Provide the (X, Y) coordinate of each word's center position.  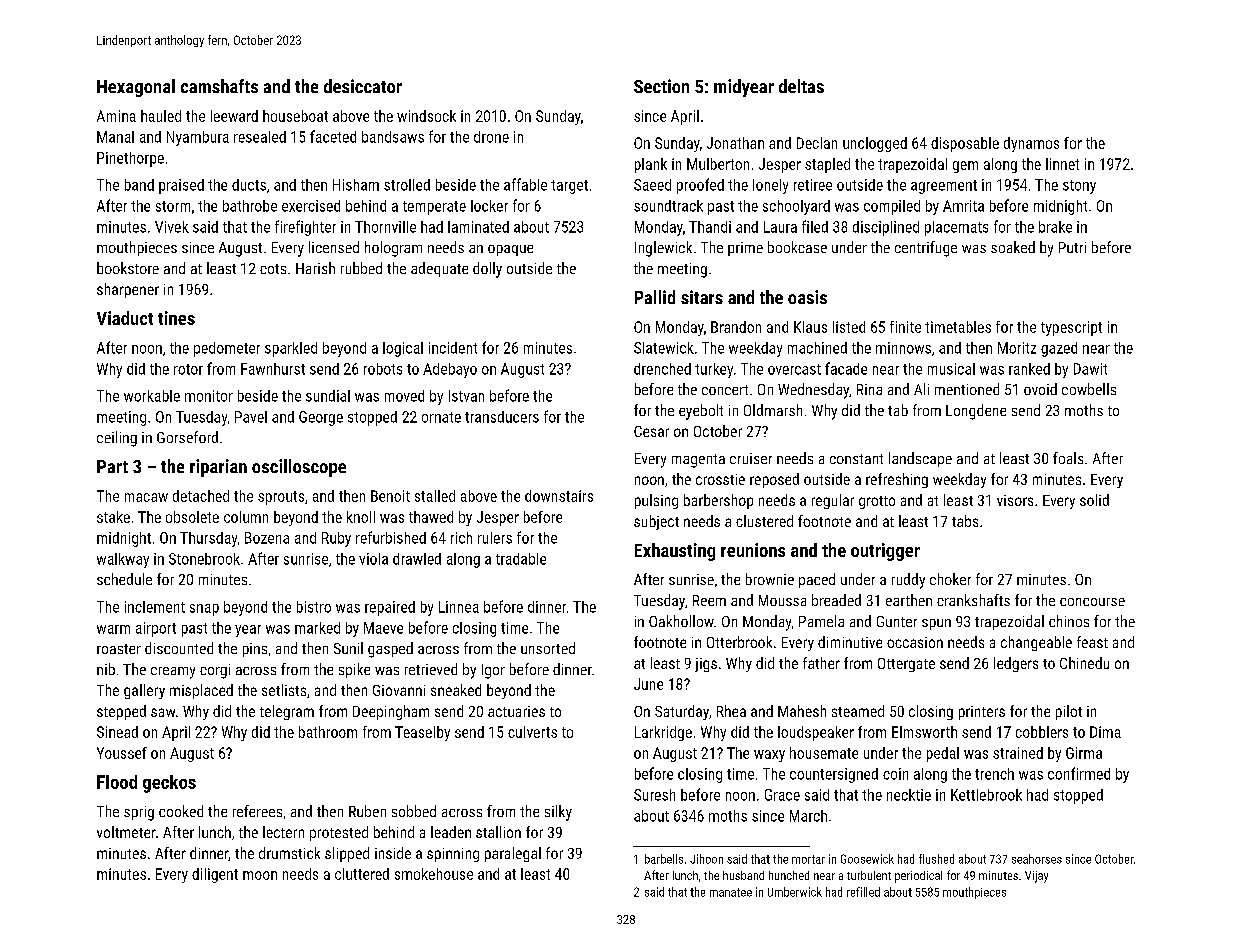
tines (176, 318)
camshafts (219, 86)
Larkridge (663, 733)
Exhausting (675, 552)
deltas (801, 86)
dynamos (1031, 144)
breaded (836, 600)
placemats (956, 228)
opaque (510, 250)
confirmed (1079, 773)
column (246, 517)
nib (106, 669)
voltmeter (126, 832)
